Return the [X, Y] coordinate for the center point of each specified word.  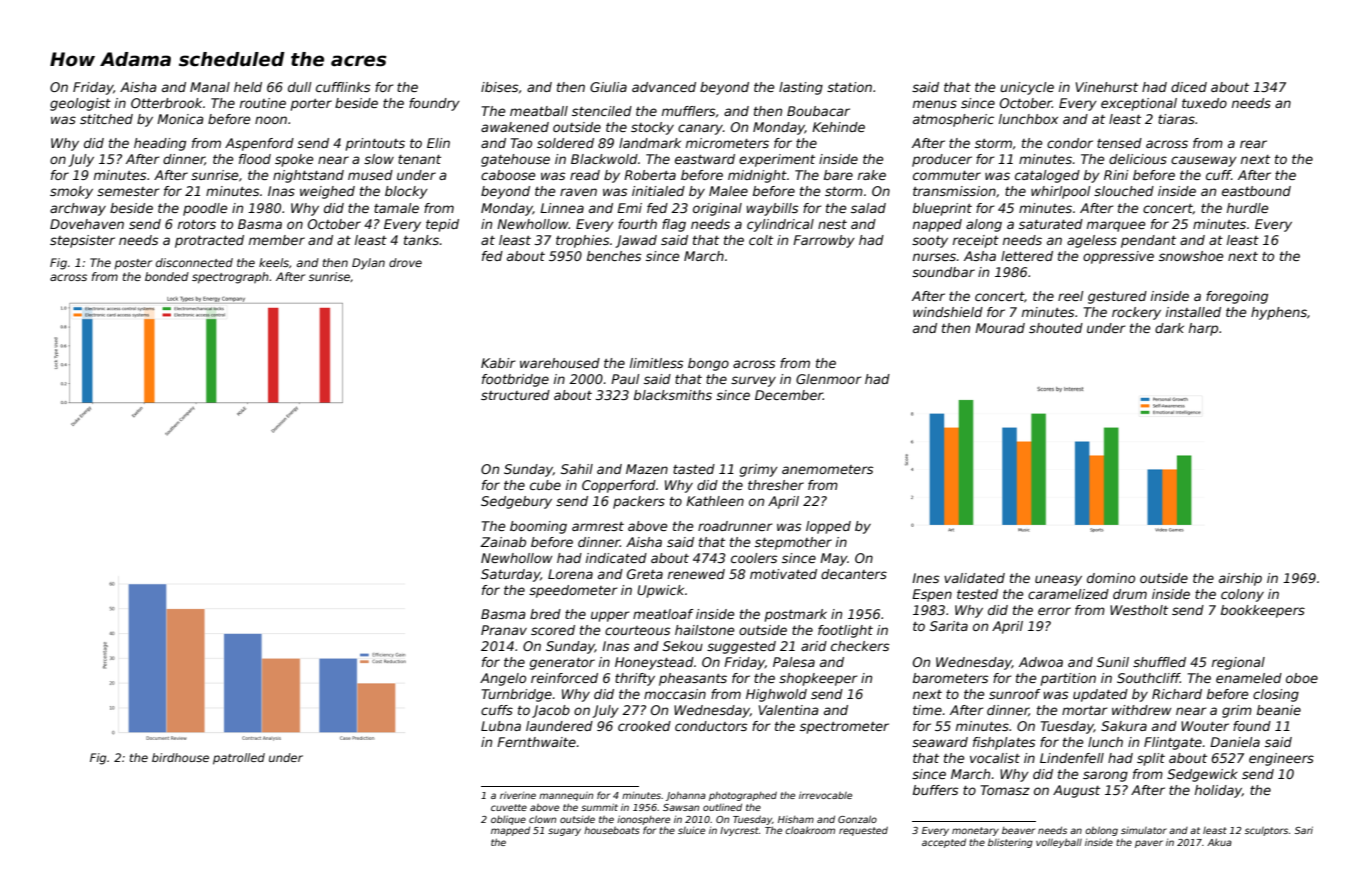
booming [538, 527]
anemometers [827, 469]
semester [128, 191]
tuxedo [1204, 103]
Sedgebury [516, 502]
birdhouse [180, 757]
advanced [664, 87]
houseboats [612, 830]
